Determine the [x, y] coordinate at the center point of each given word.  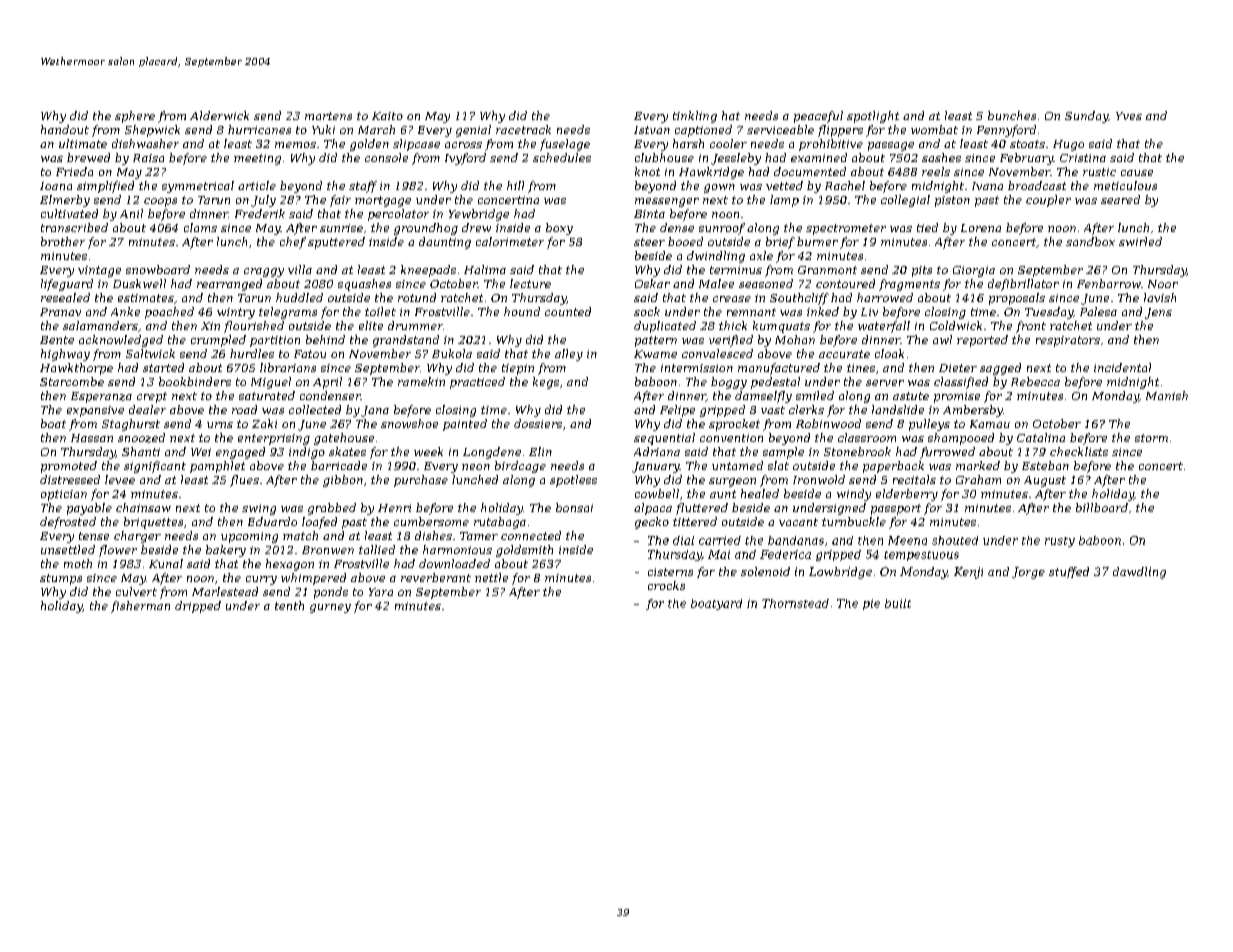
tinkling [695, 117]
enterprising [274, 439]
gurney [330, 608]
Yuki [323, 129]
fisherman [140, 607]
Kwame [655, 354]
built [898, 603]
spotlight [873, 117]
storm [1151, 438]
